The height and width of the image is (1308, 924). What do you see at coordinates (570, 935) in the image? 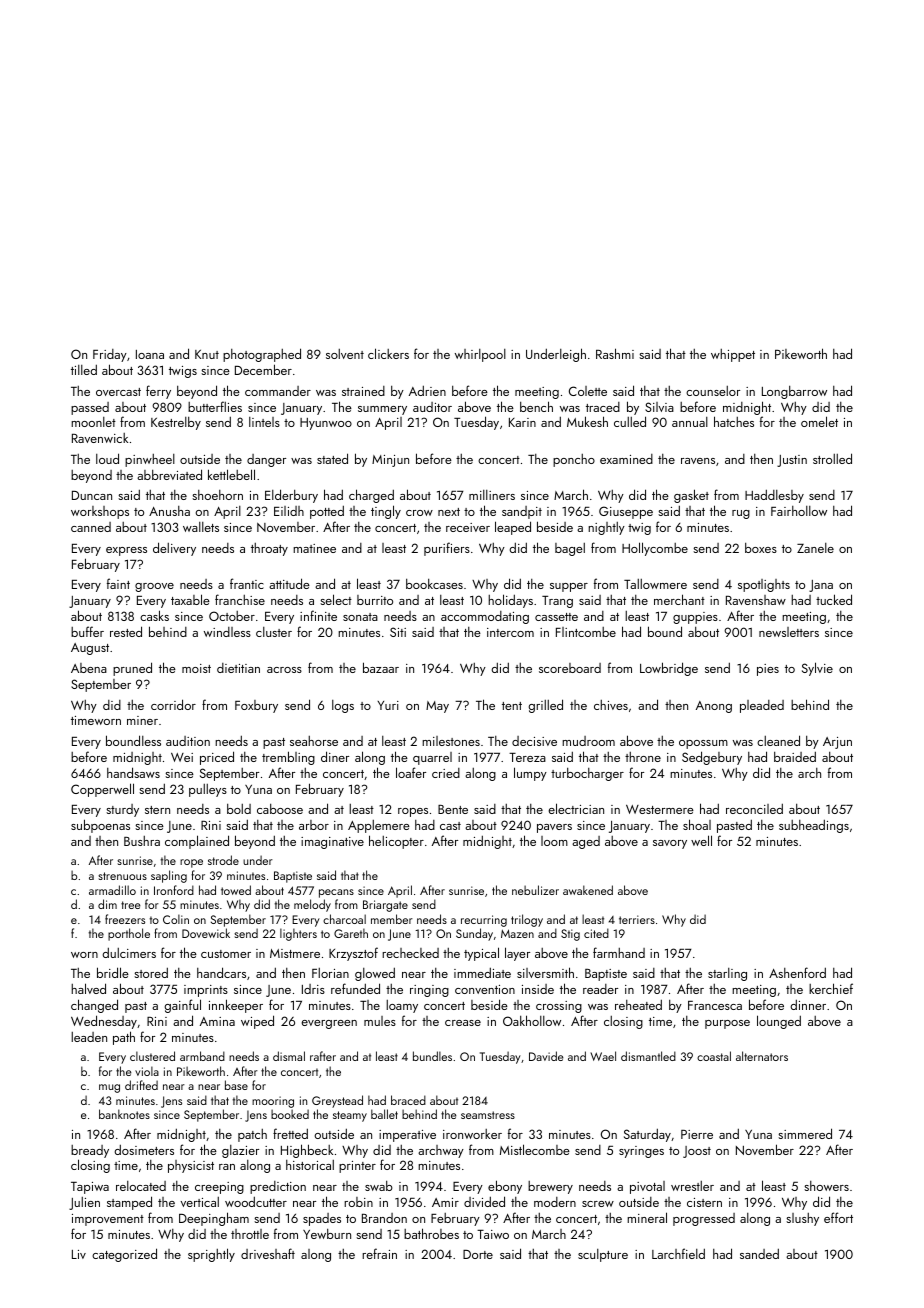
I see `Stig` at bounding box center [570, 935].
